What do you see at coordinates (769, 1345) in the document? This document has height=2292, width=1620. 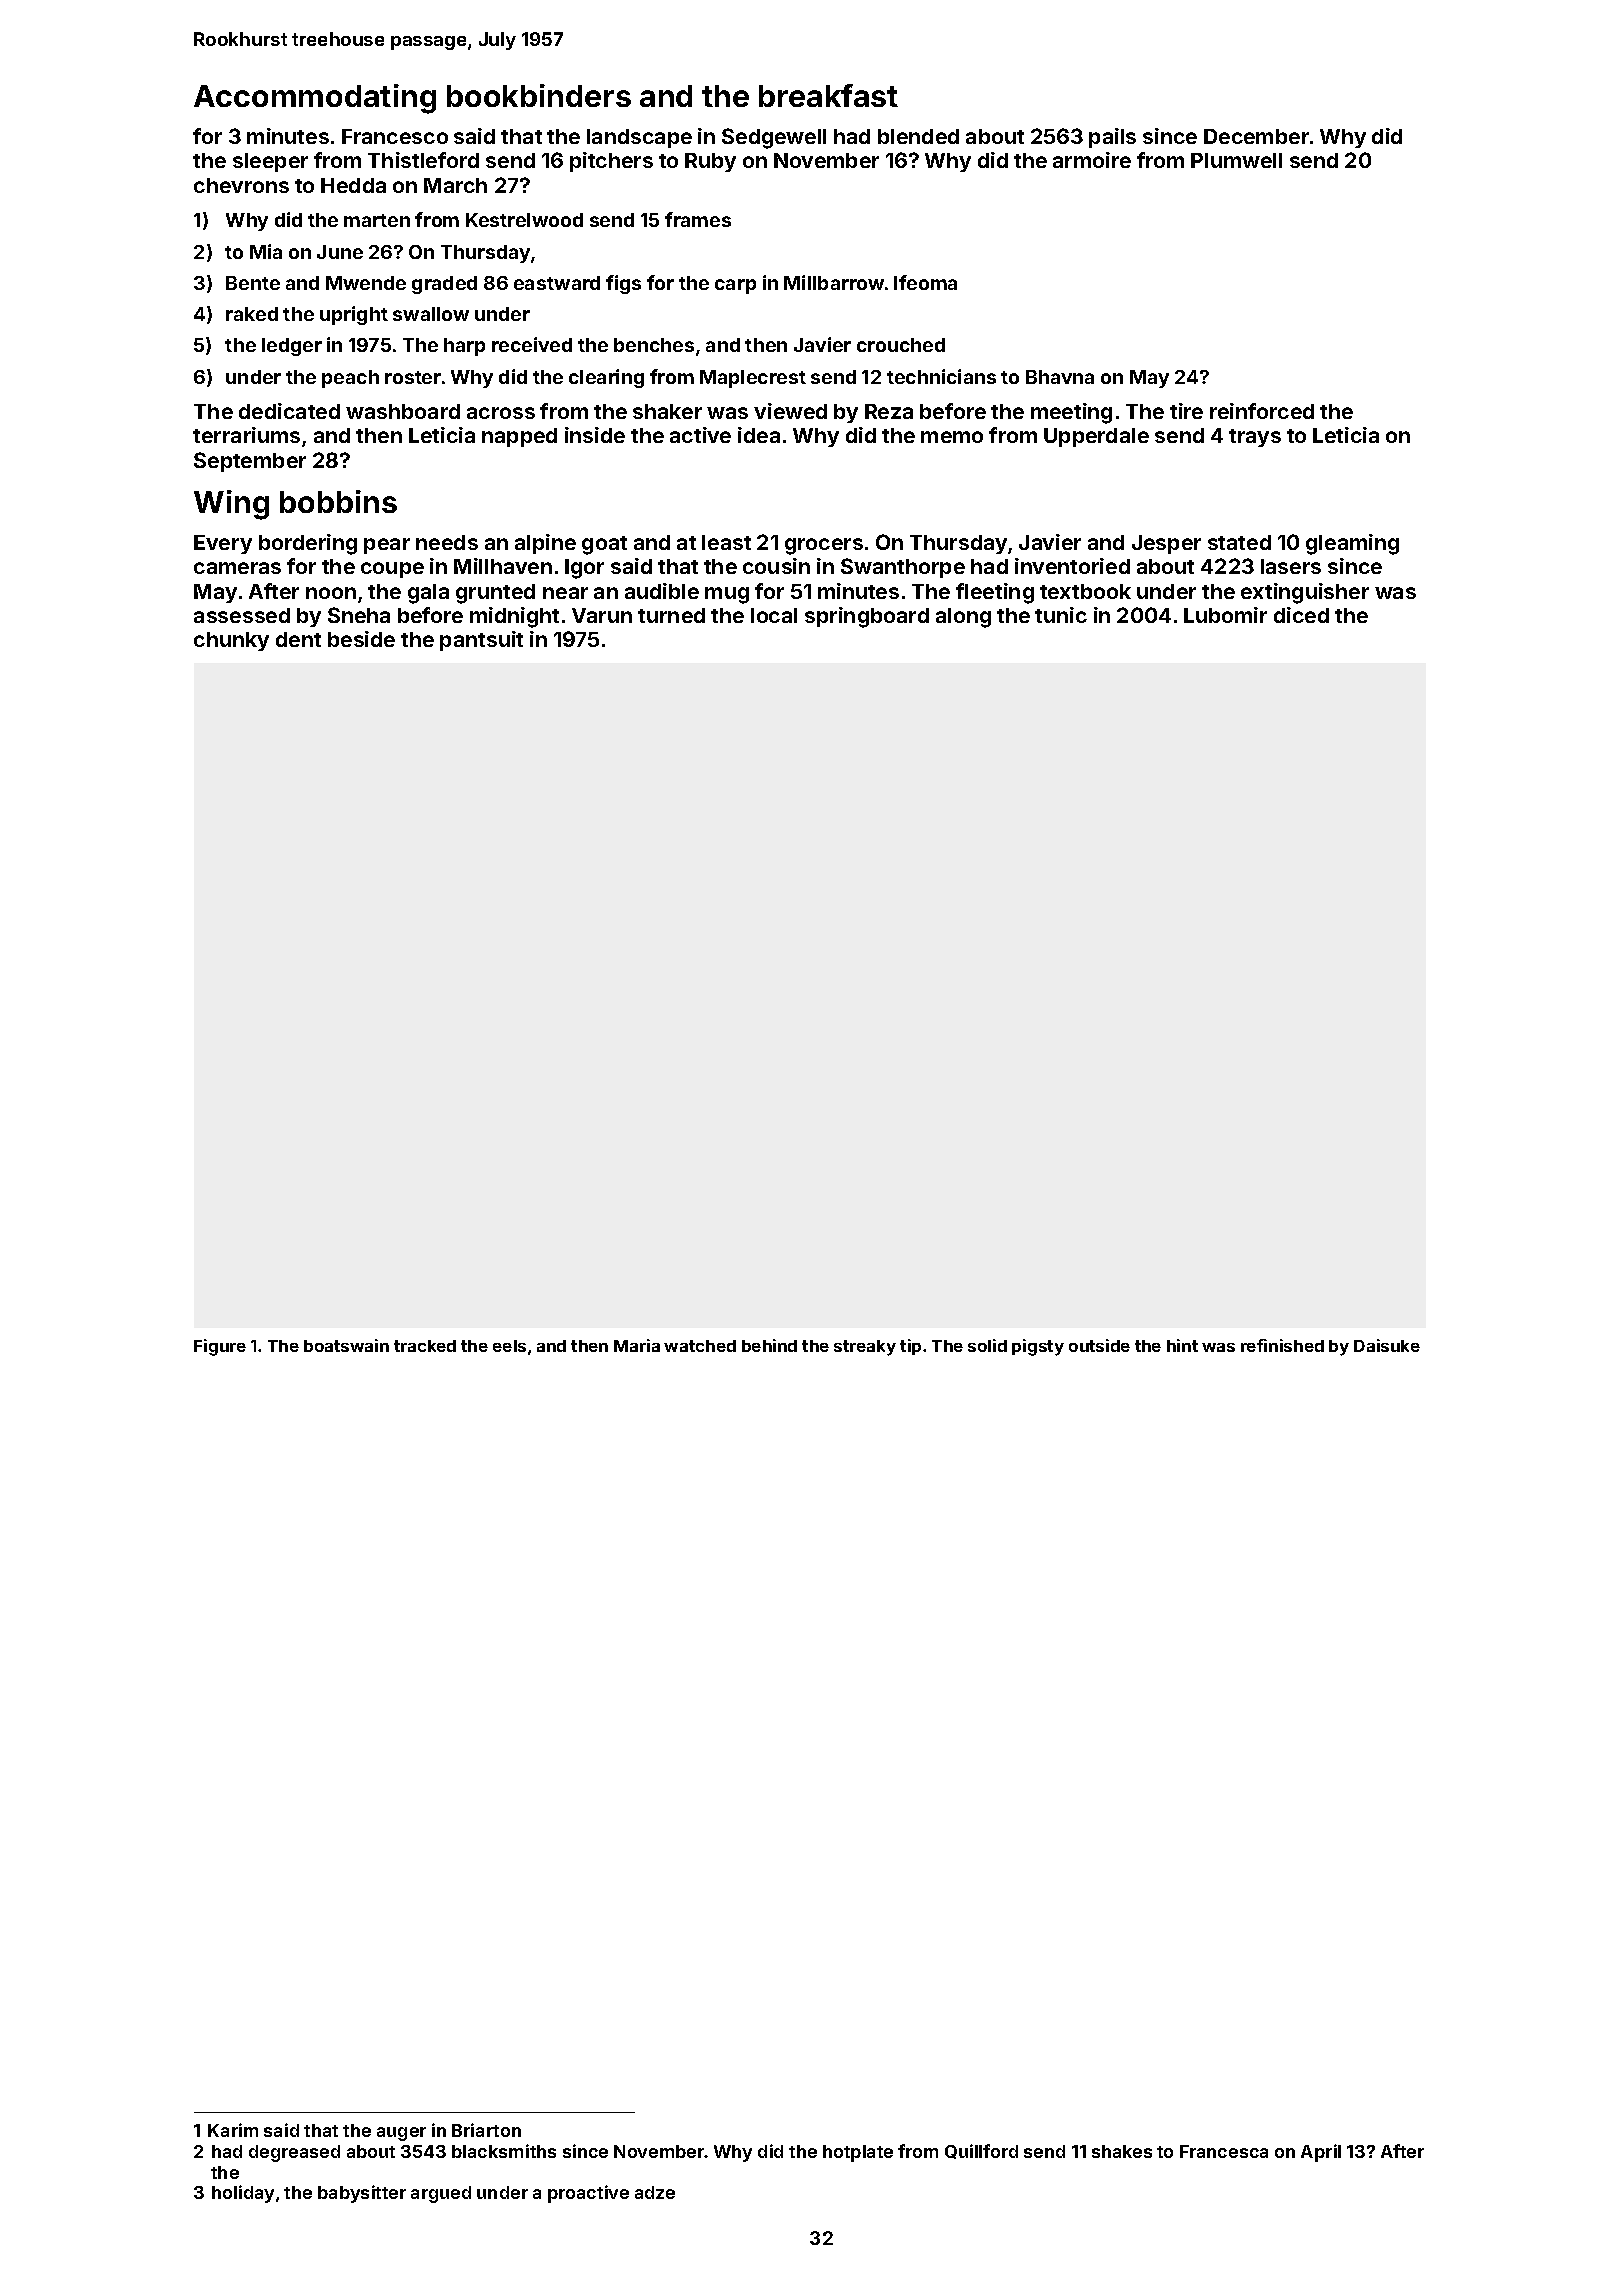 I see `behind` at bounding box center [769, 1345].
